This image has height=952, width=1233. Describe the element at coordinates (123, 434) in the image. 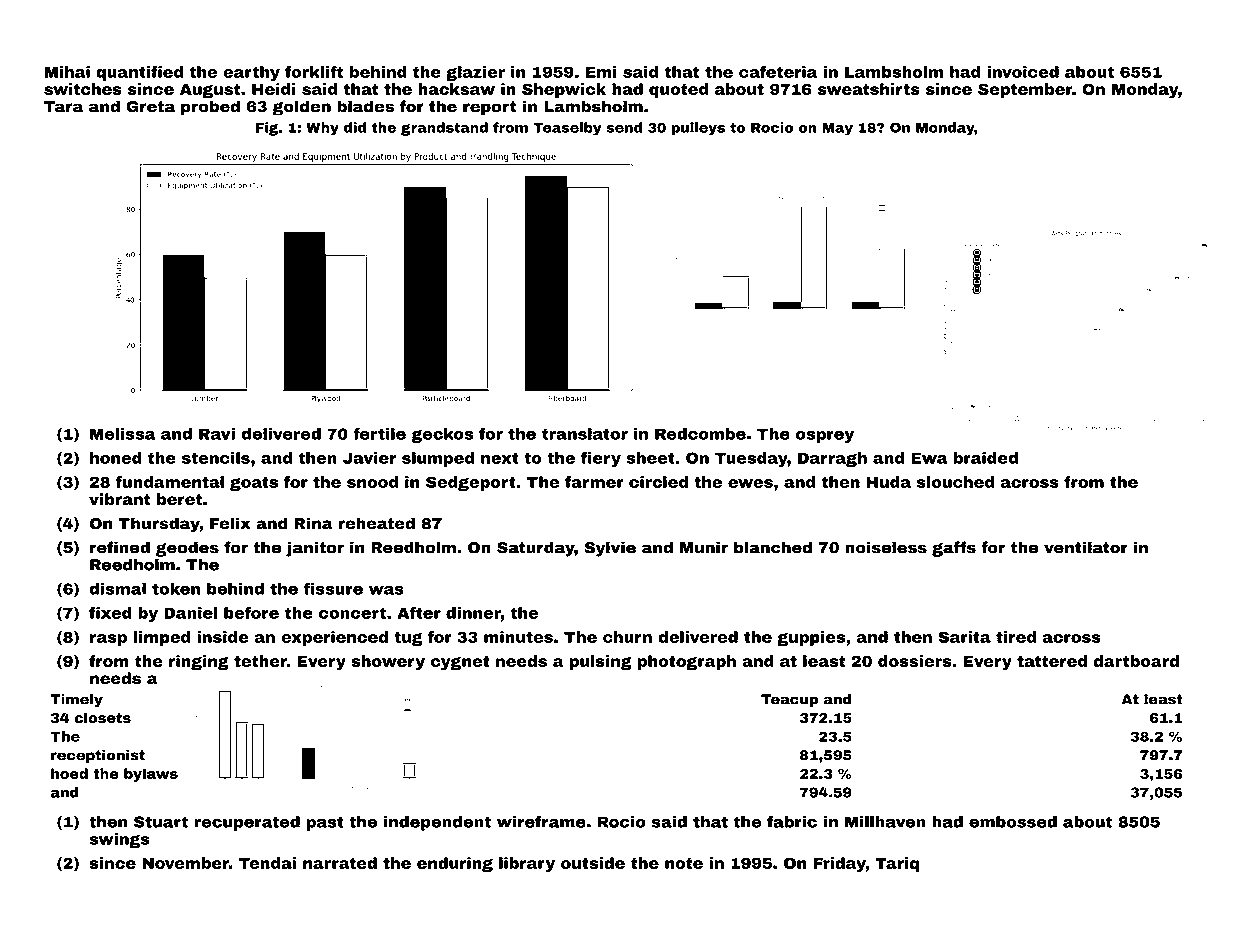

I see `Melissa` at that location.
